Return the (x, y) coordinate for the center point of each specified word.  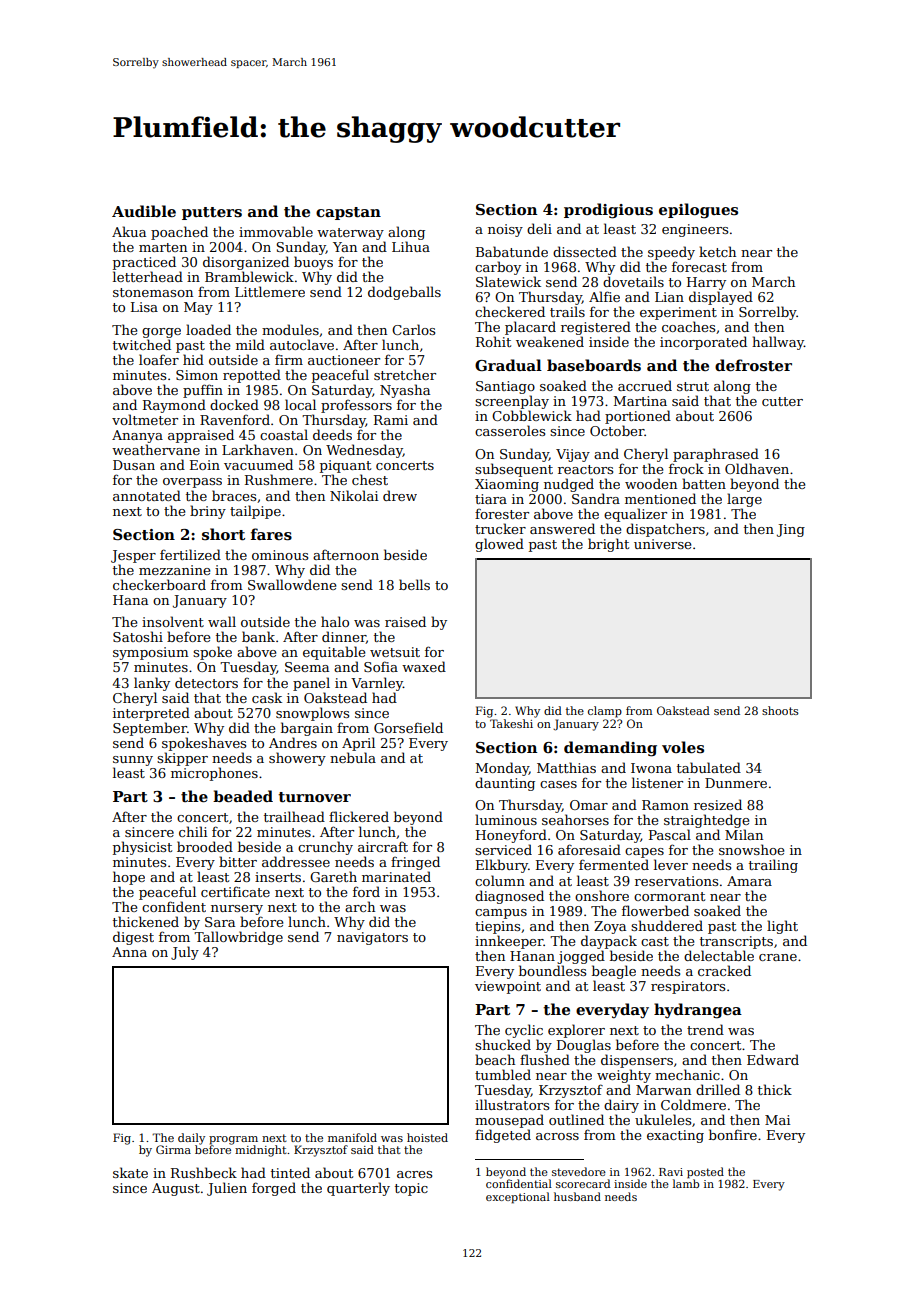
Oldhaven (757, 468)
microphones (214, 774)
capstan (348, 213)
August (176, 1189)
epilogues (698, 211)
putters (212, 213)
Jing (791, 530)
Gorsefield (408, 727)
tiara (491, 499)
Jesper (133, 556)
